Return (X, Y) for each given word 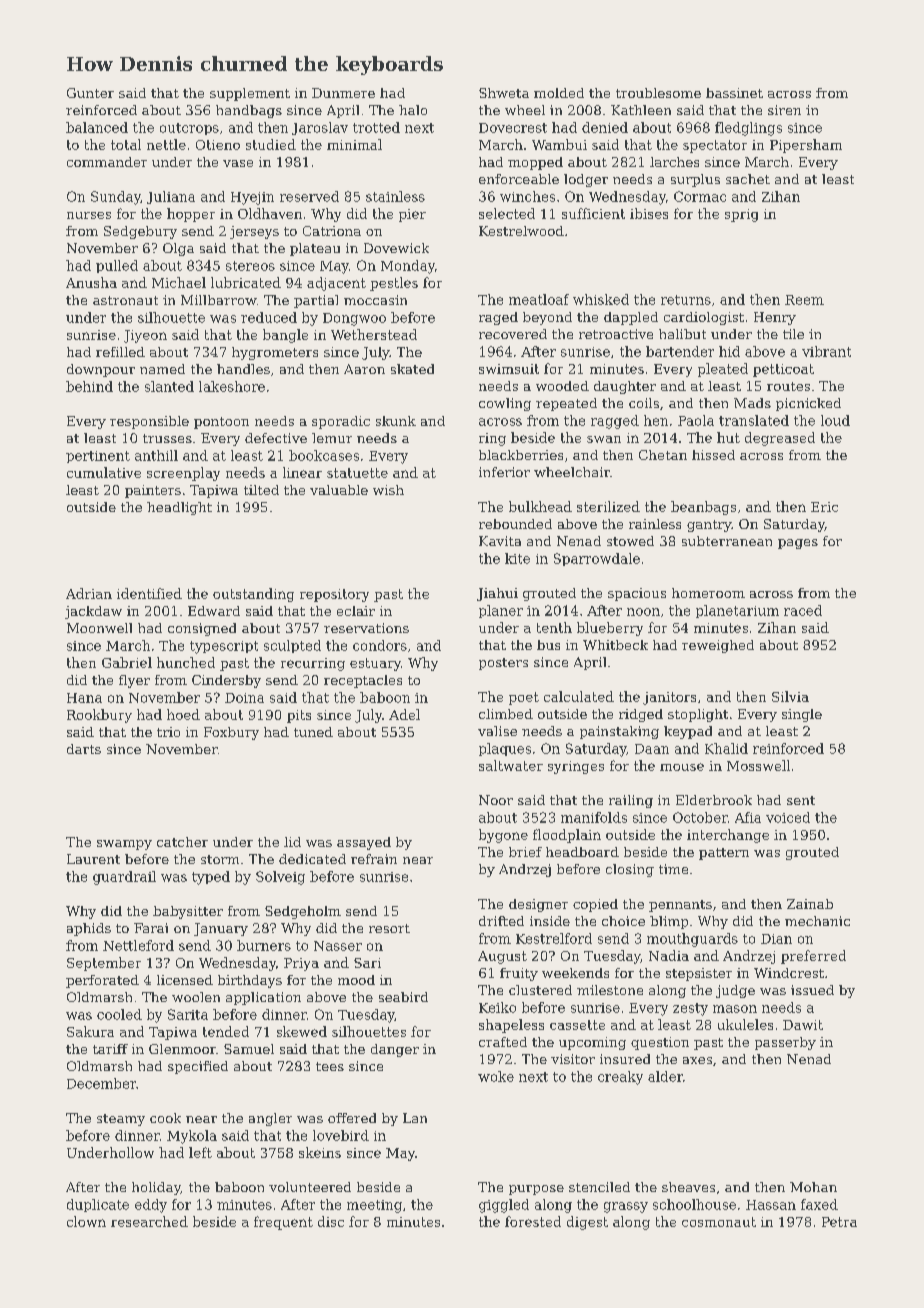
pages (798, 544)
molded (559, 93)
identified (149, 593)
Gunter (90, 93)
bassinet (734, 93)
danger (395, 1050)
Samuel (249, 1049)
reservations (366, 628)
